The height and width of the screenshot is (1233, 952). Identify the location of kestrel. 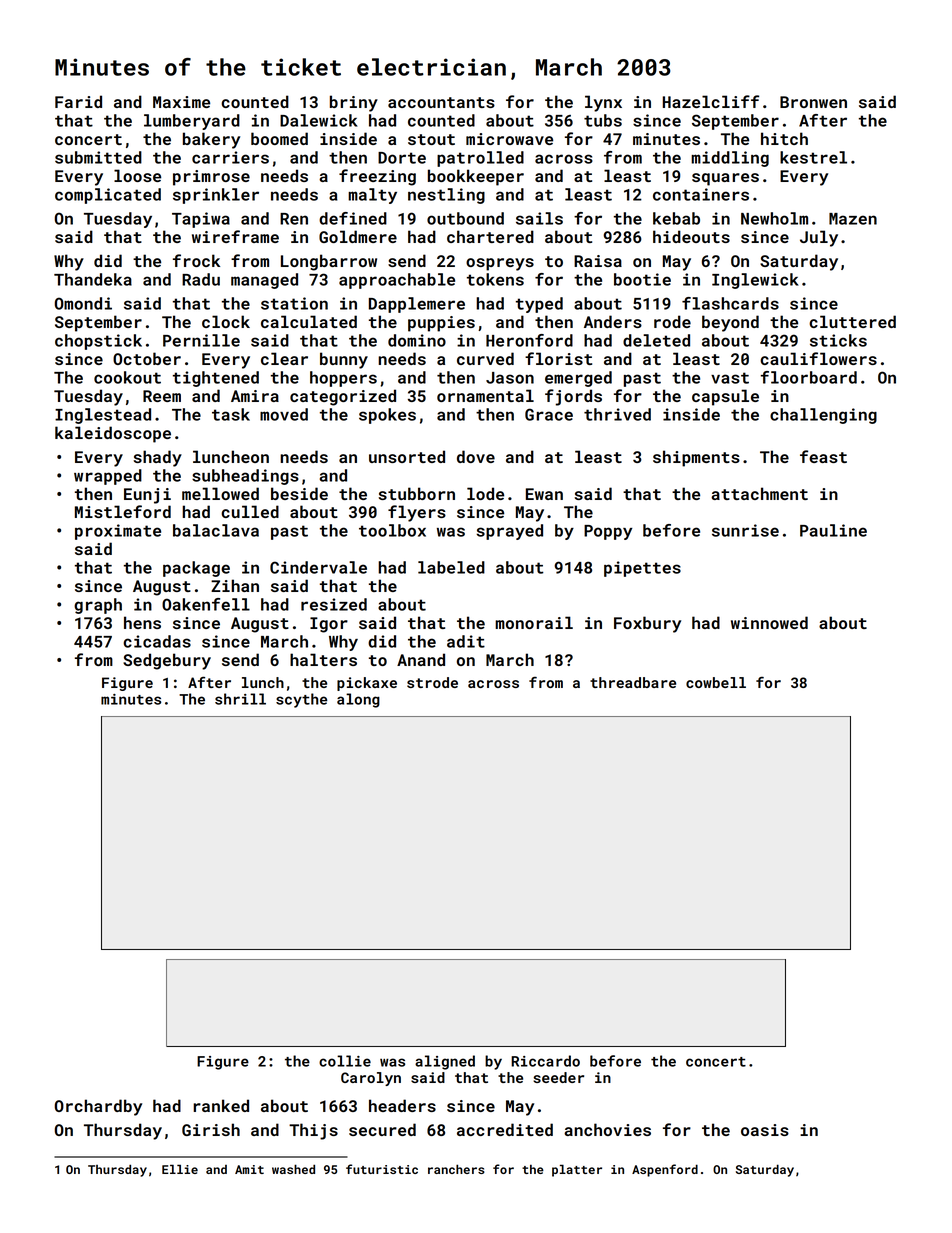
(813, 157).
